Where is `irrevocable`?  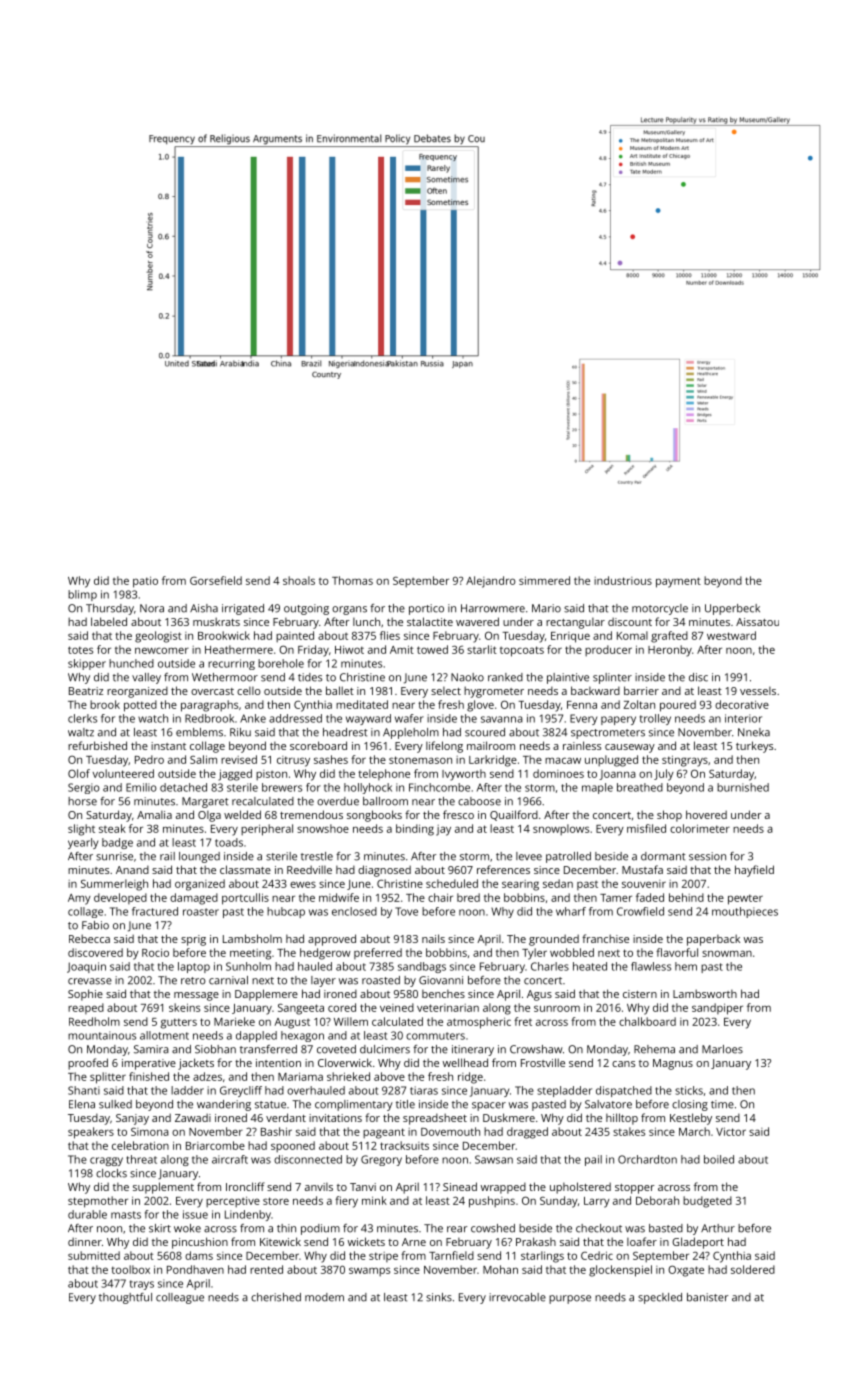
irrevocable is located at coordinates (517, 1297).
